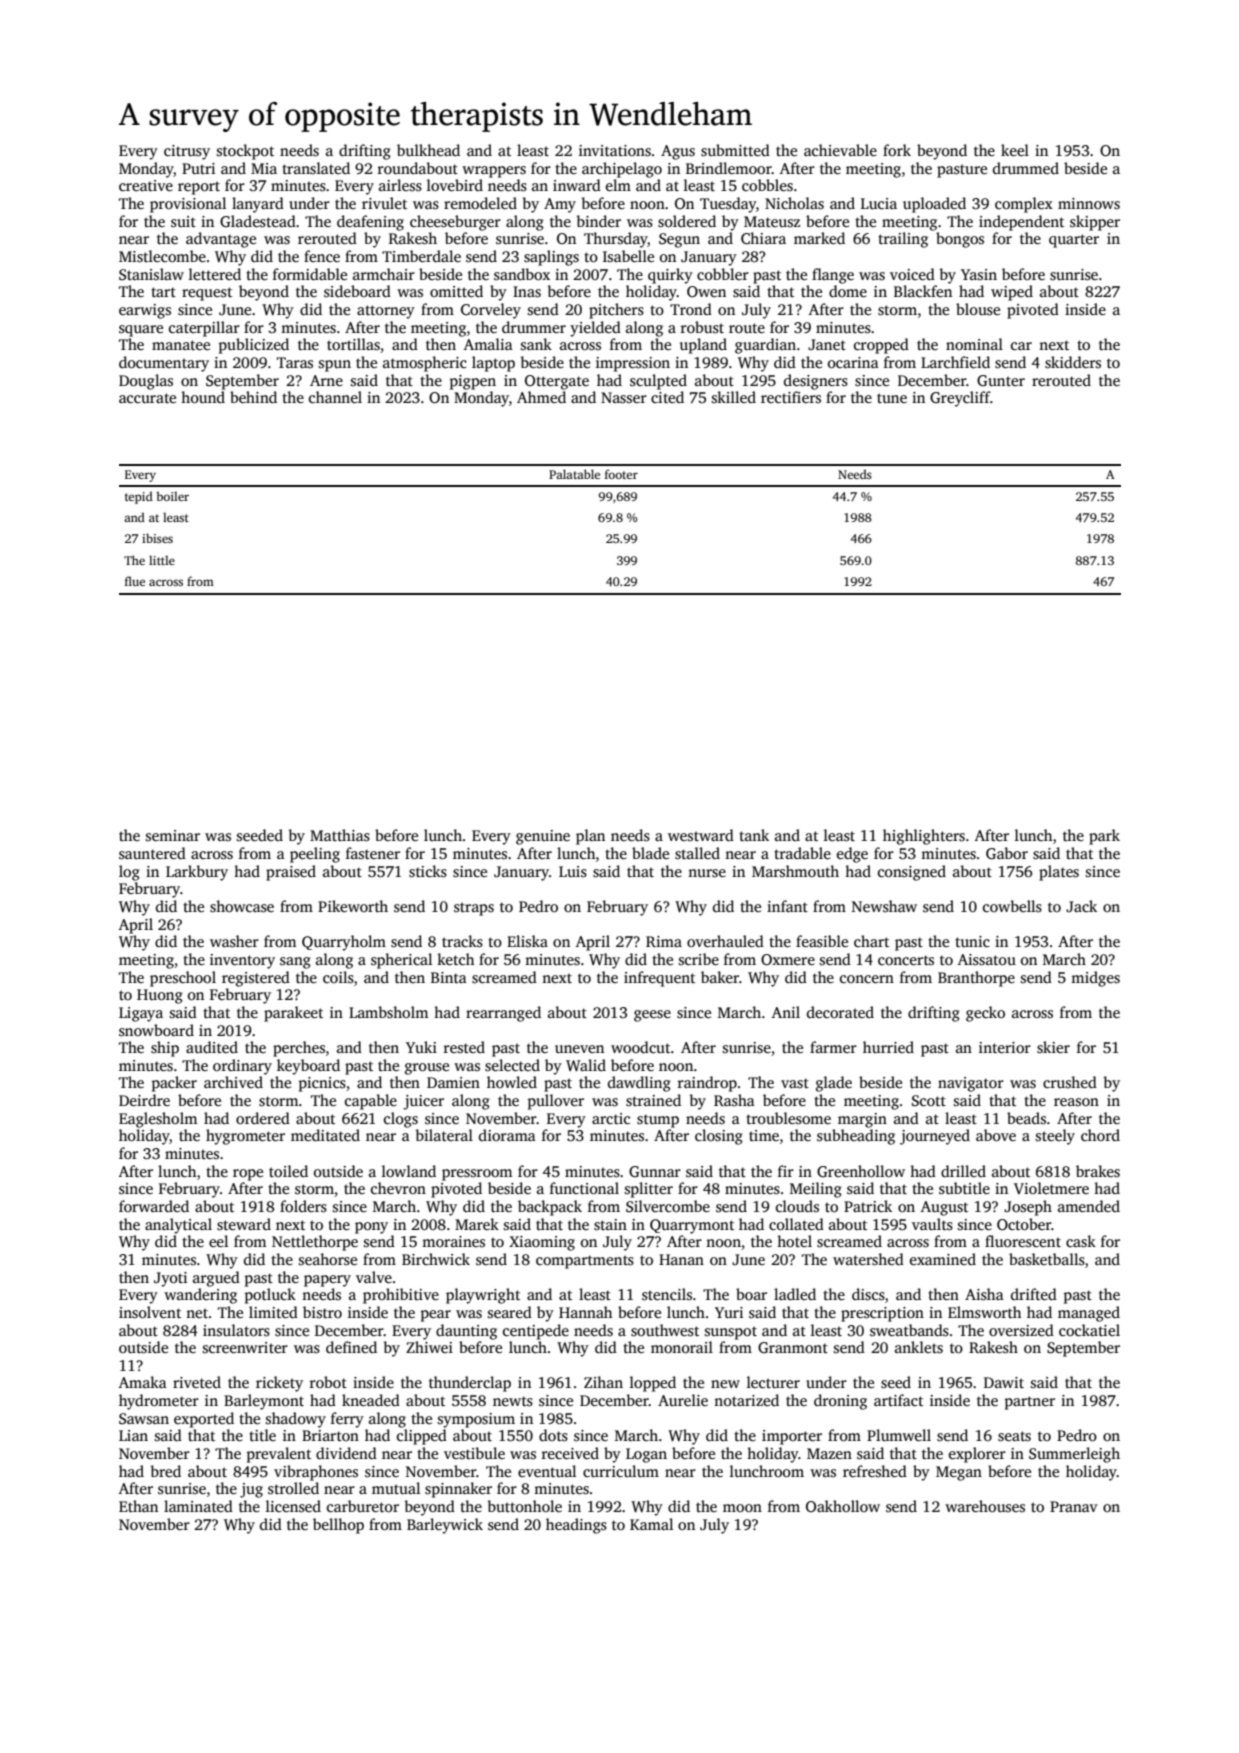 The width and height of the page is (1239, 1753). I want to click on atmospheric, so click(425, 364).
